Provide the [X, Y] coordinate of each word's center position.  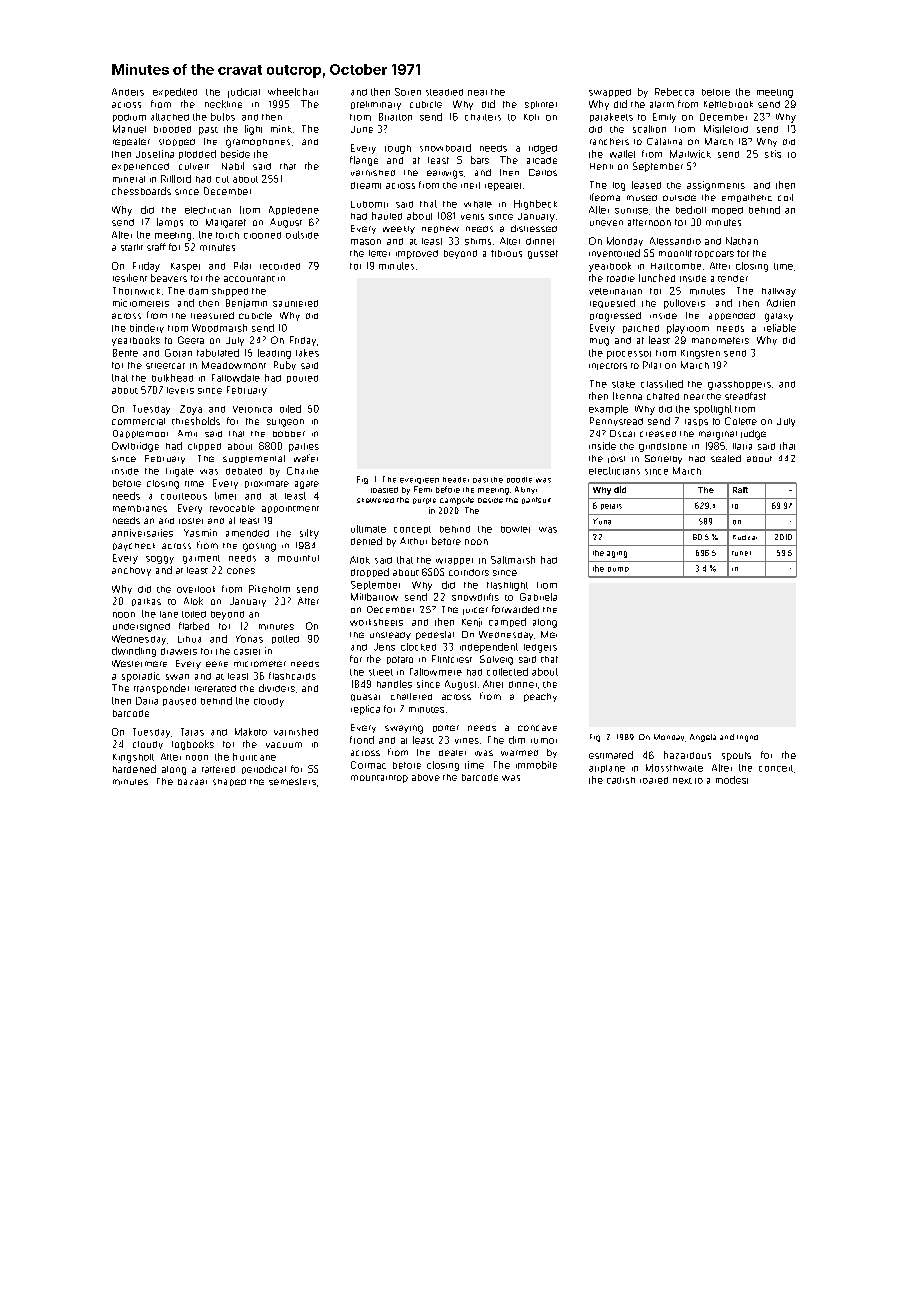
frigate [180, 472]
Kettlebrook [728, 104]
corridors [469, 572]
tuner [741, 553]
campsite [457, 501]
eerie [217, 664]
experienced [140, 167]
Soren [408, 92]
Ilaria [742, 446]
